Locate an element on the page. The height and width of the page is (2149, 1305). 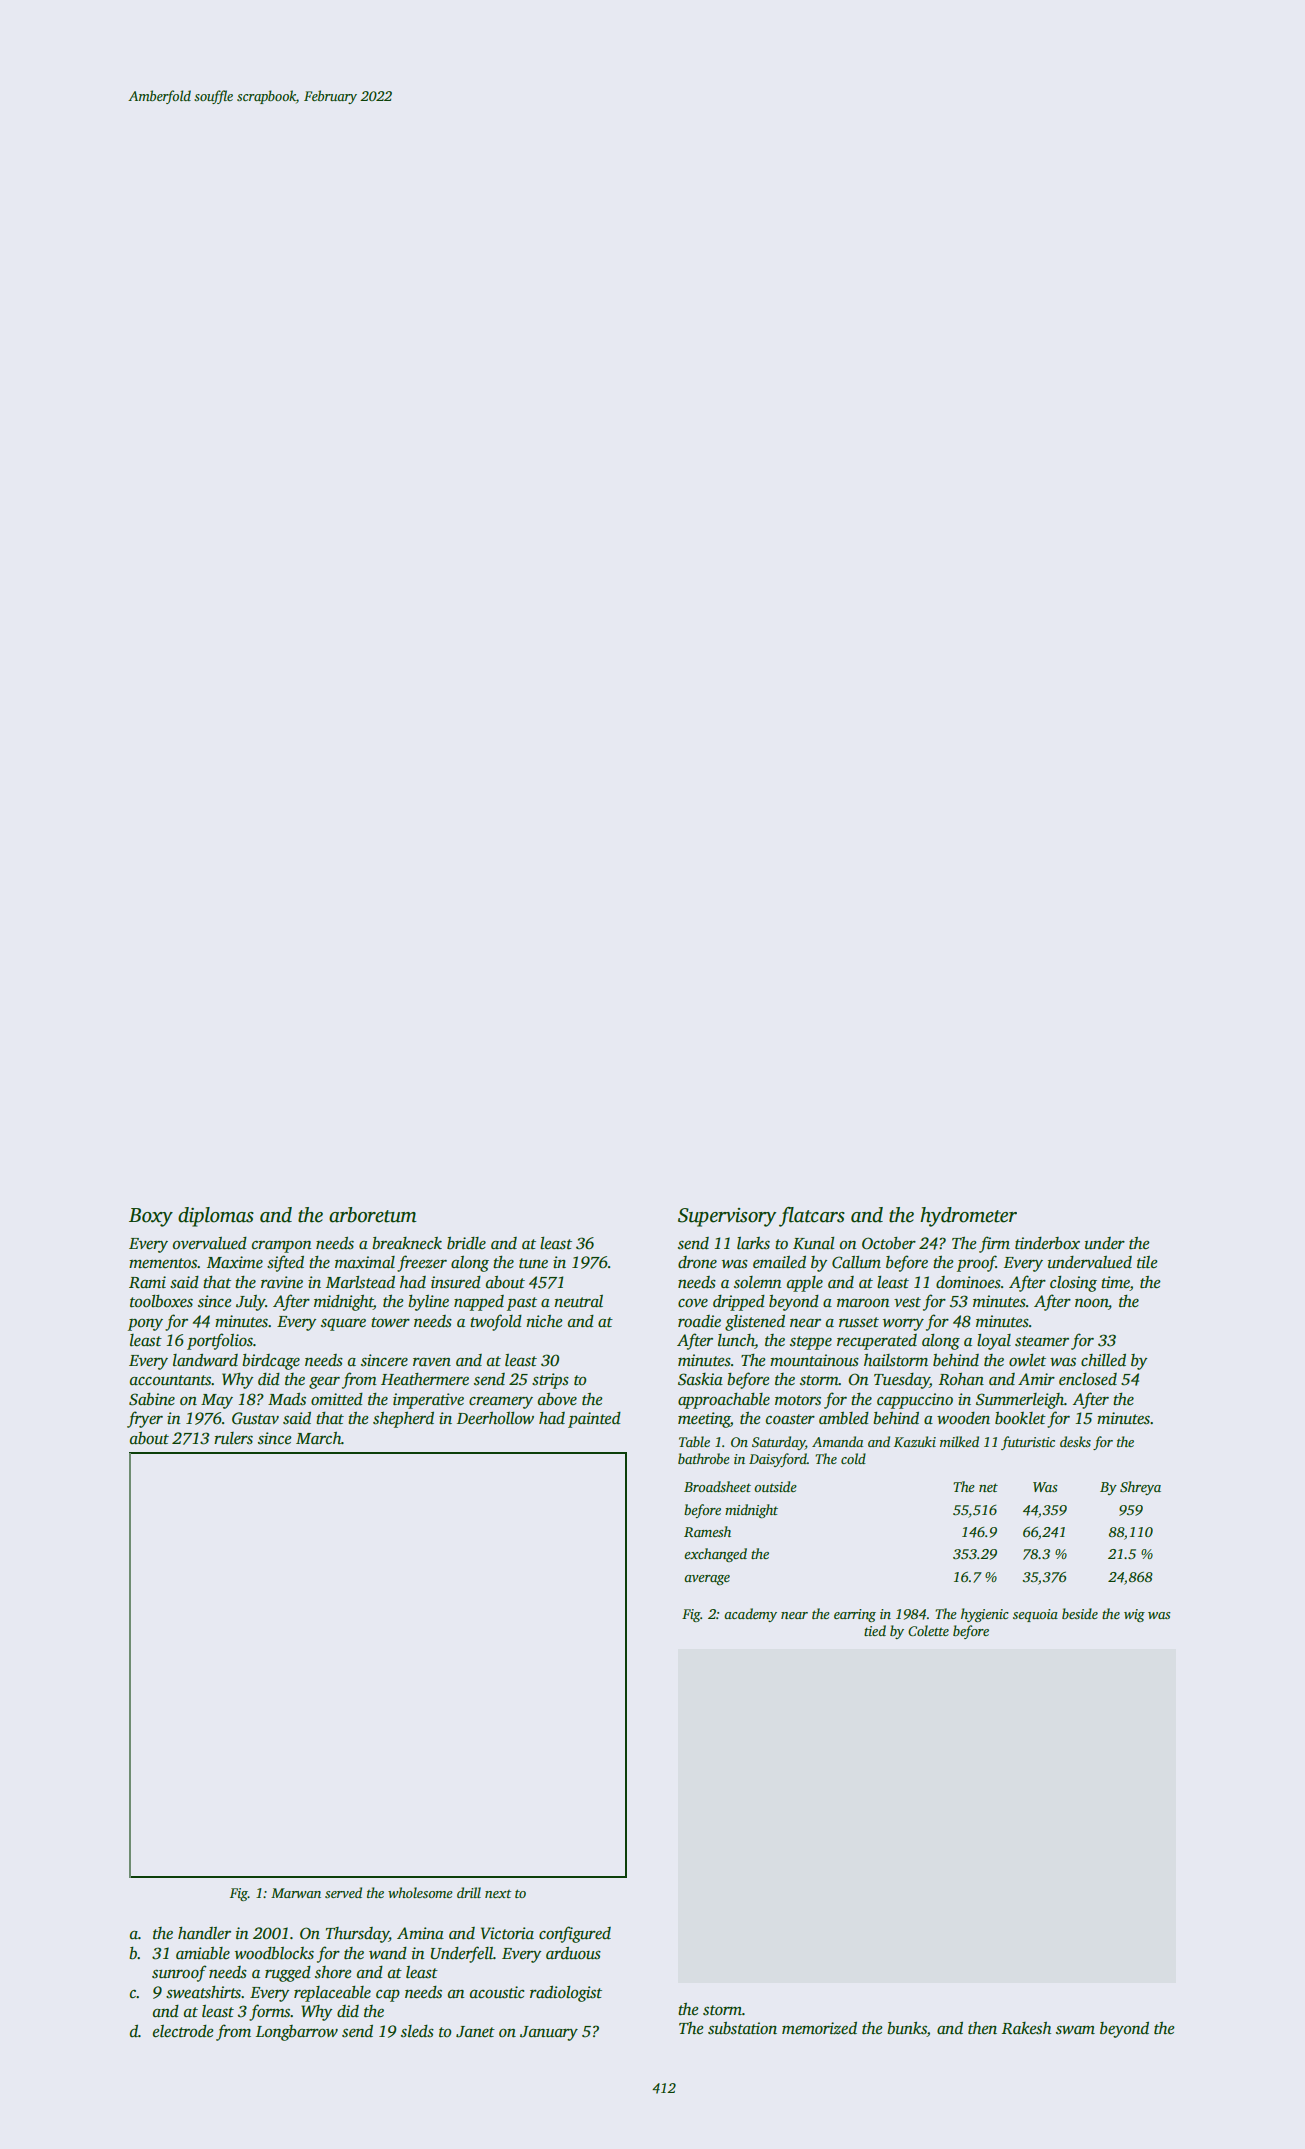
handler is located at coordinates (204, 1933).
